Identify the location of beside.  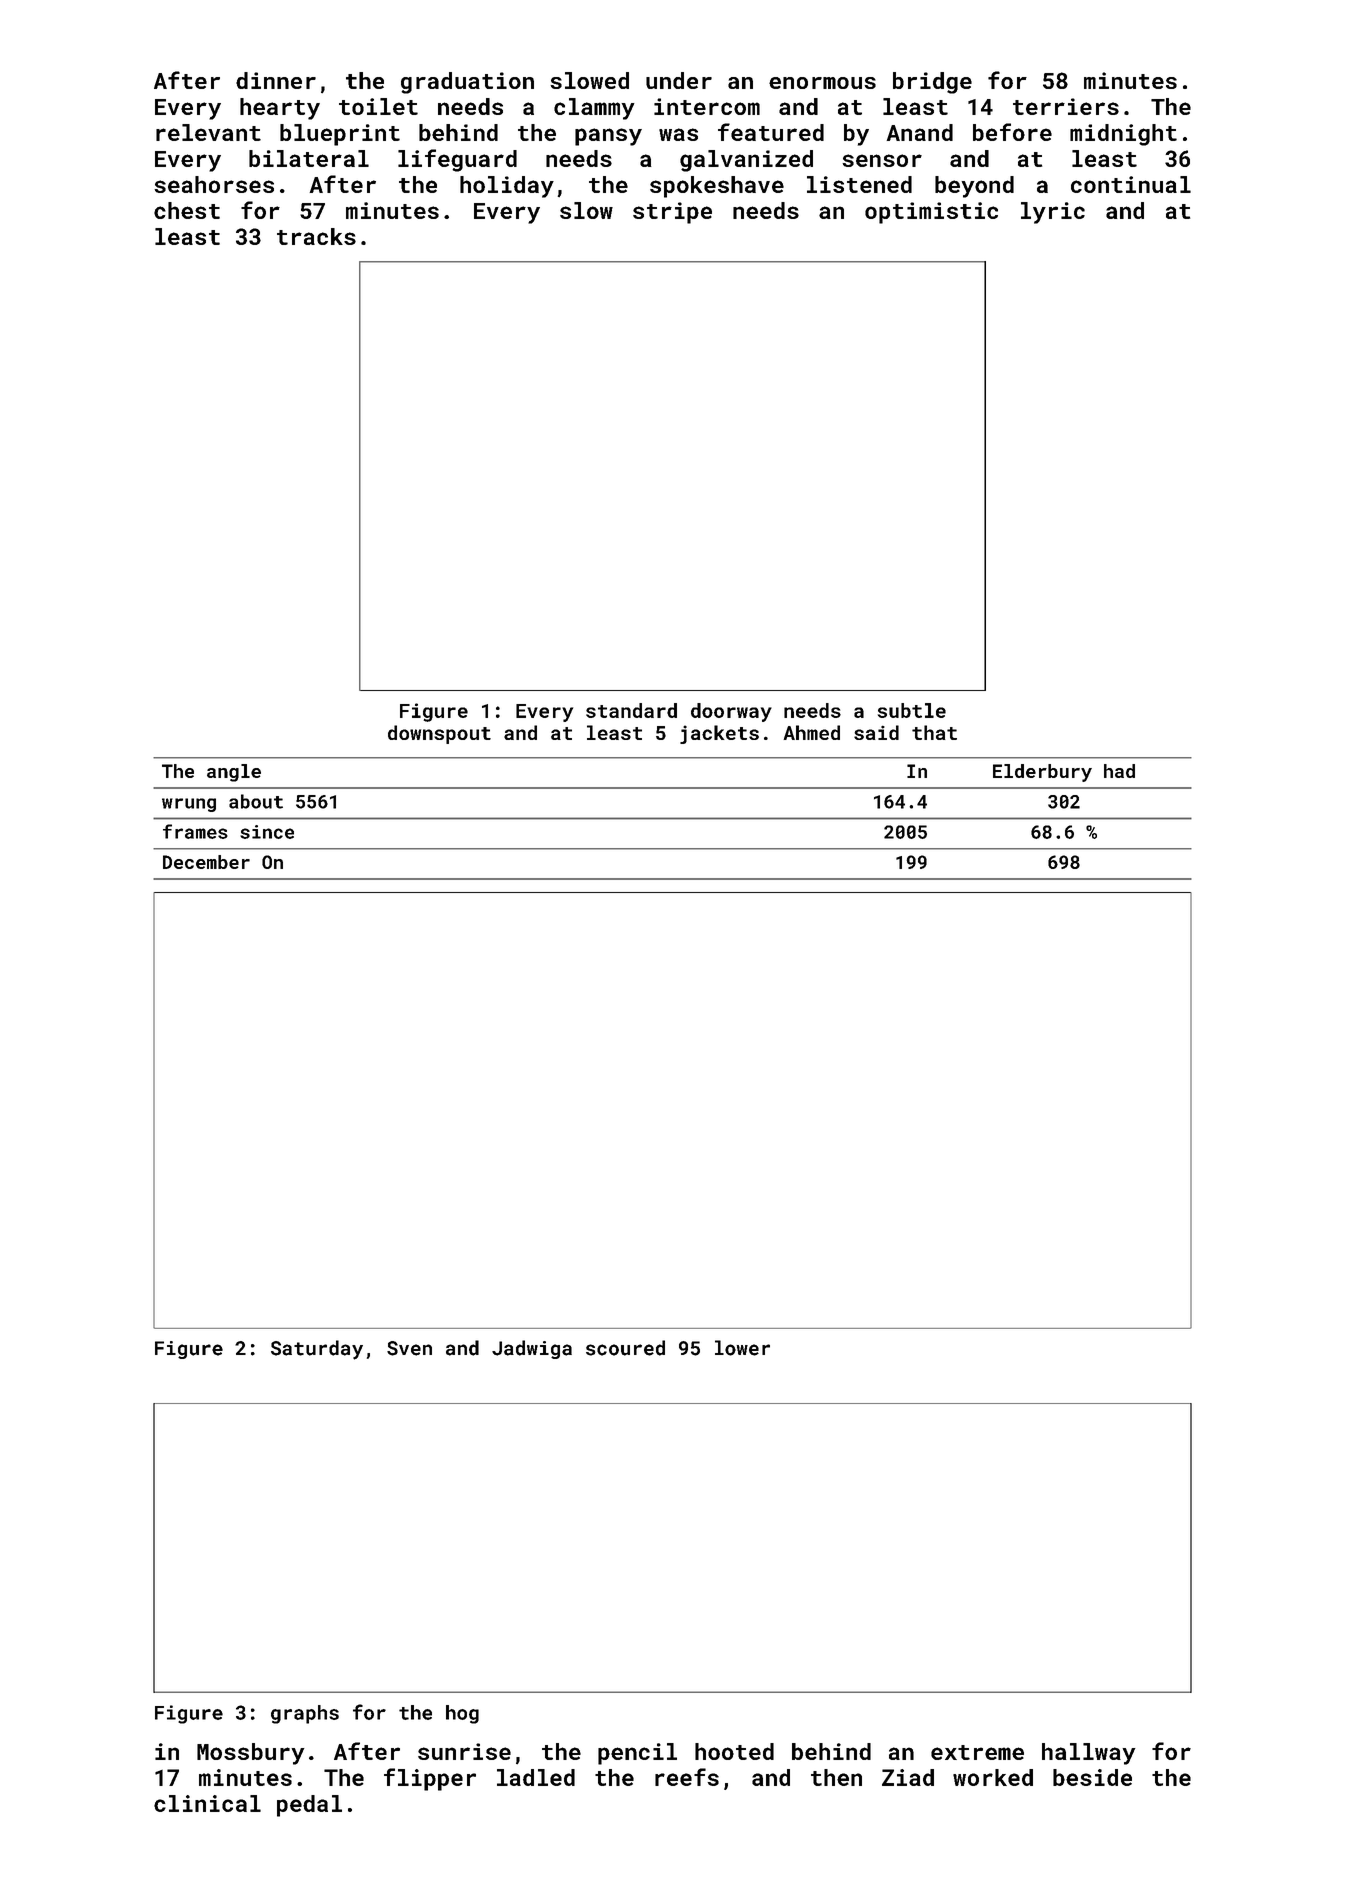
(1092, 1777).
